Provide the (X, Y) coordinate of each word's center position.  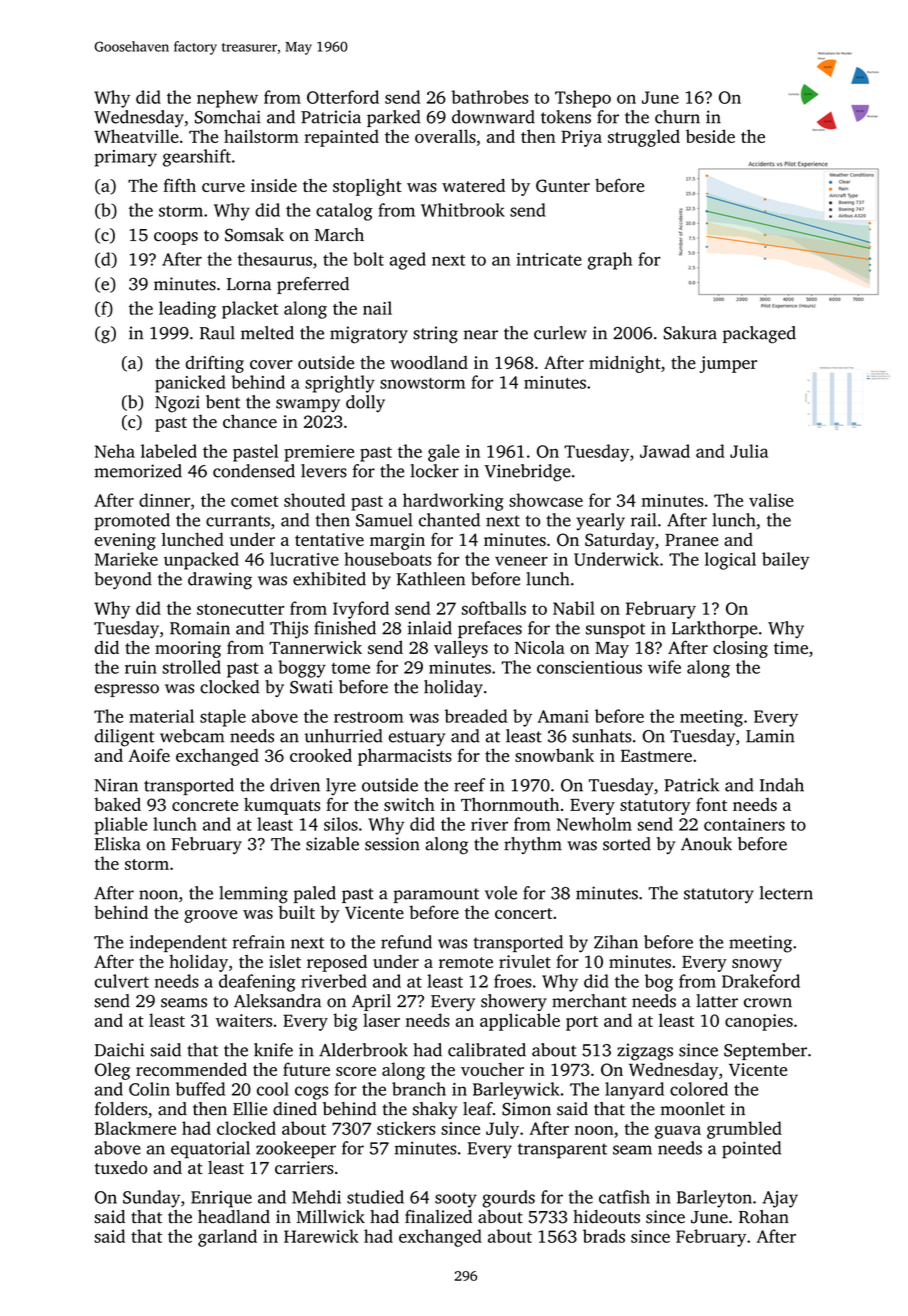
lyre (341, 787)
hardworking (453, 502)
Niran (116, 785)
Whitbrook (463, 210)
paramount (436, 895)
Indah (782, 785)
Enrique (221, 1199)
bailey (785, 561)
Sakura (690, 333)
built (296, 912)
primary (126, 158)
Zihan (616, 942)
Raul (217, 333)
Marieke (126, 559)
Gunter (563, 185)
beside (710, 136)
